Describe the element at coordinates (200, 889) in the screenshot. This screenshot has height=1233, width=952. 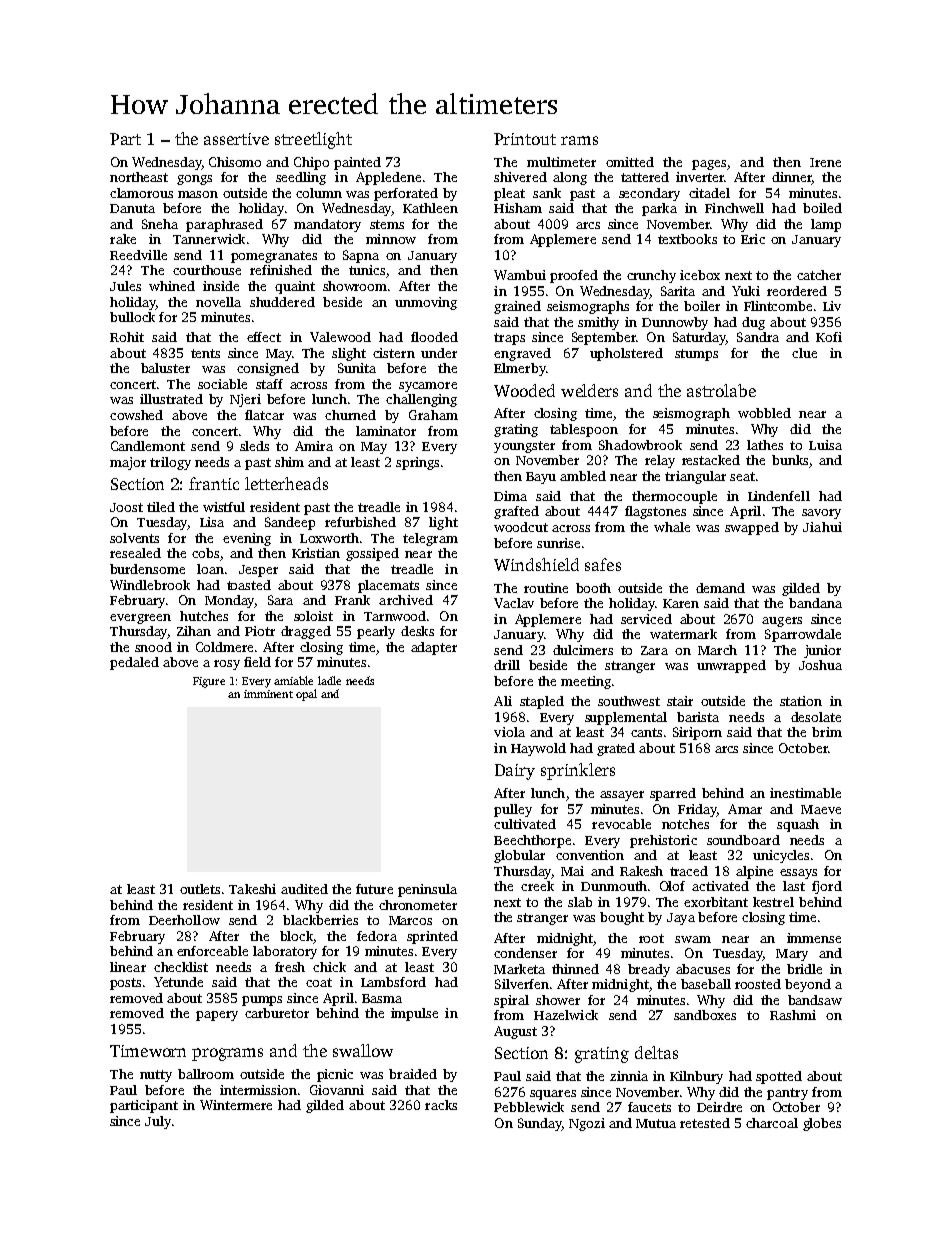
I see `outlets` at that location.
